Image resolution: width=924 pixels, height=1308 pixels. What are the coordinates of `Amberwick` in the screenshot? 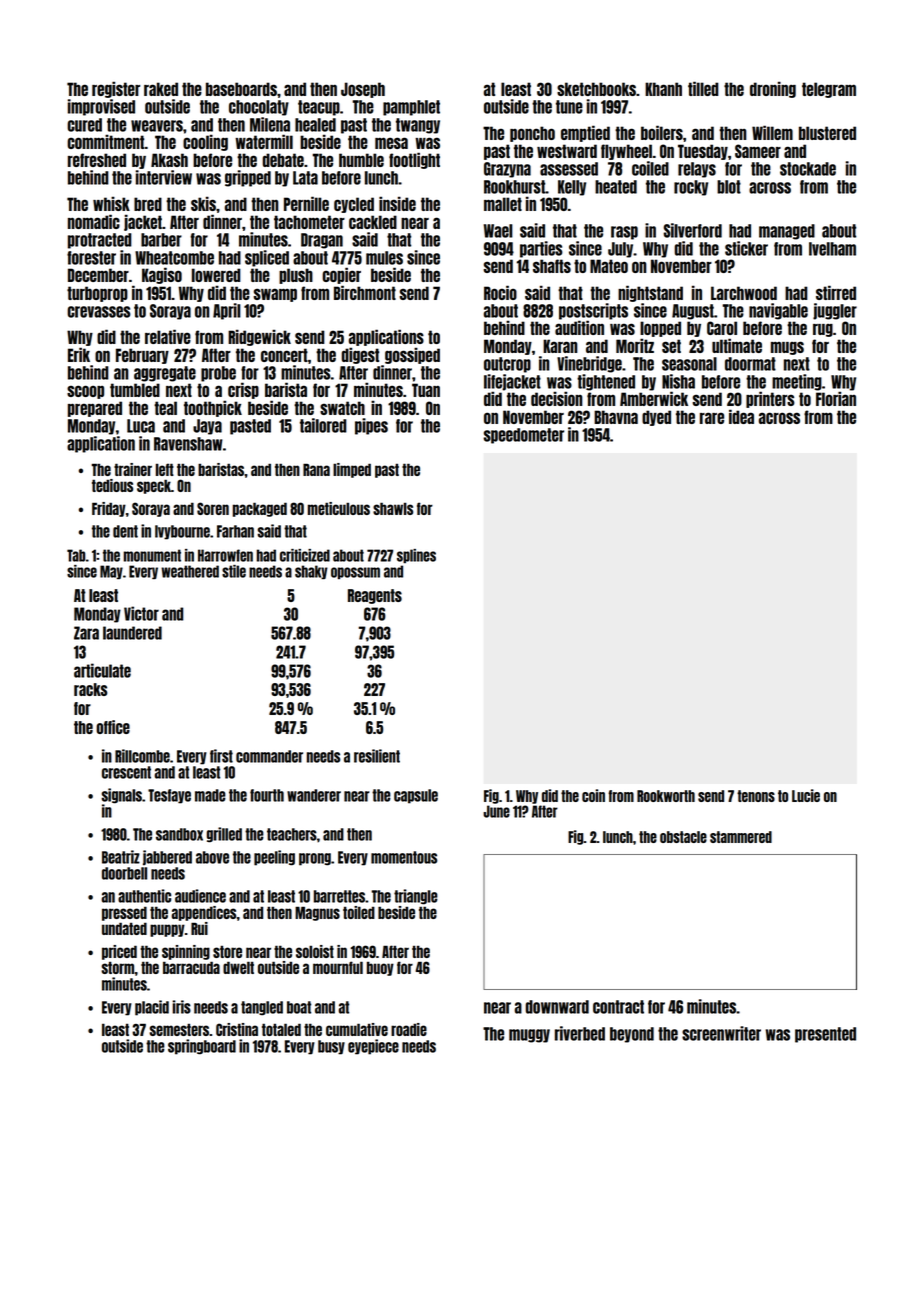 It's located at (654, 398).
